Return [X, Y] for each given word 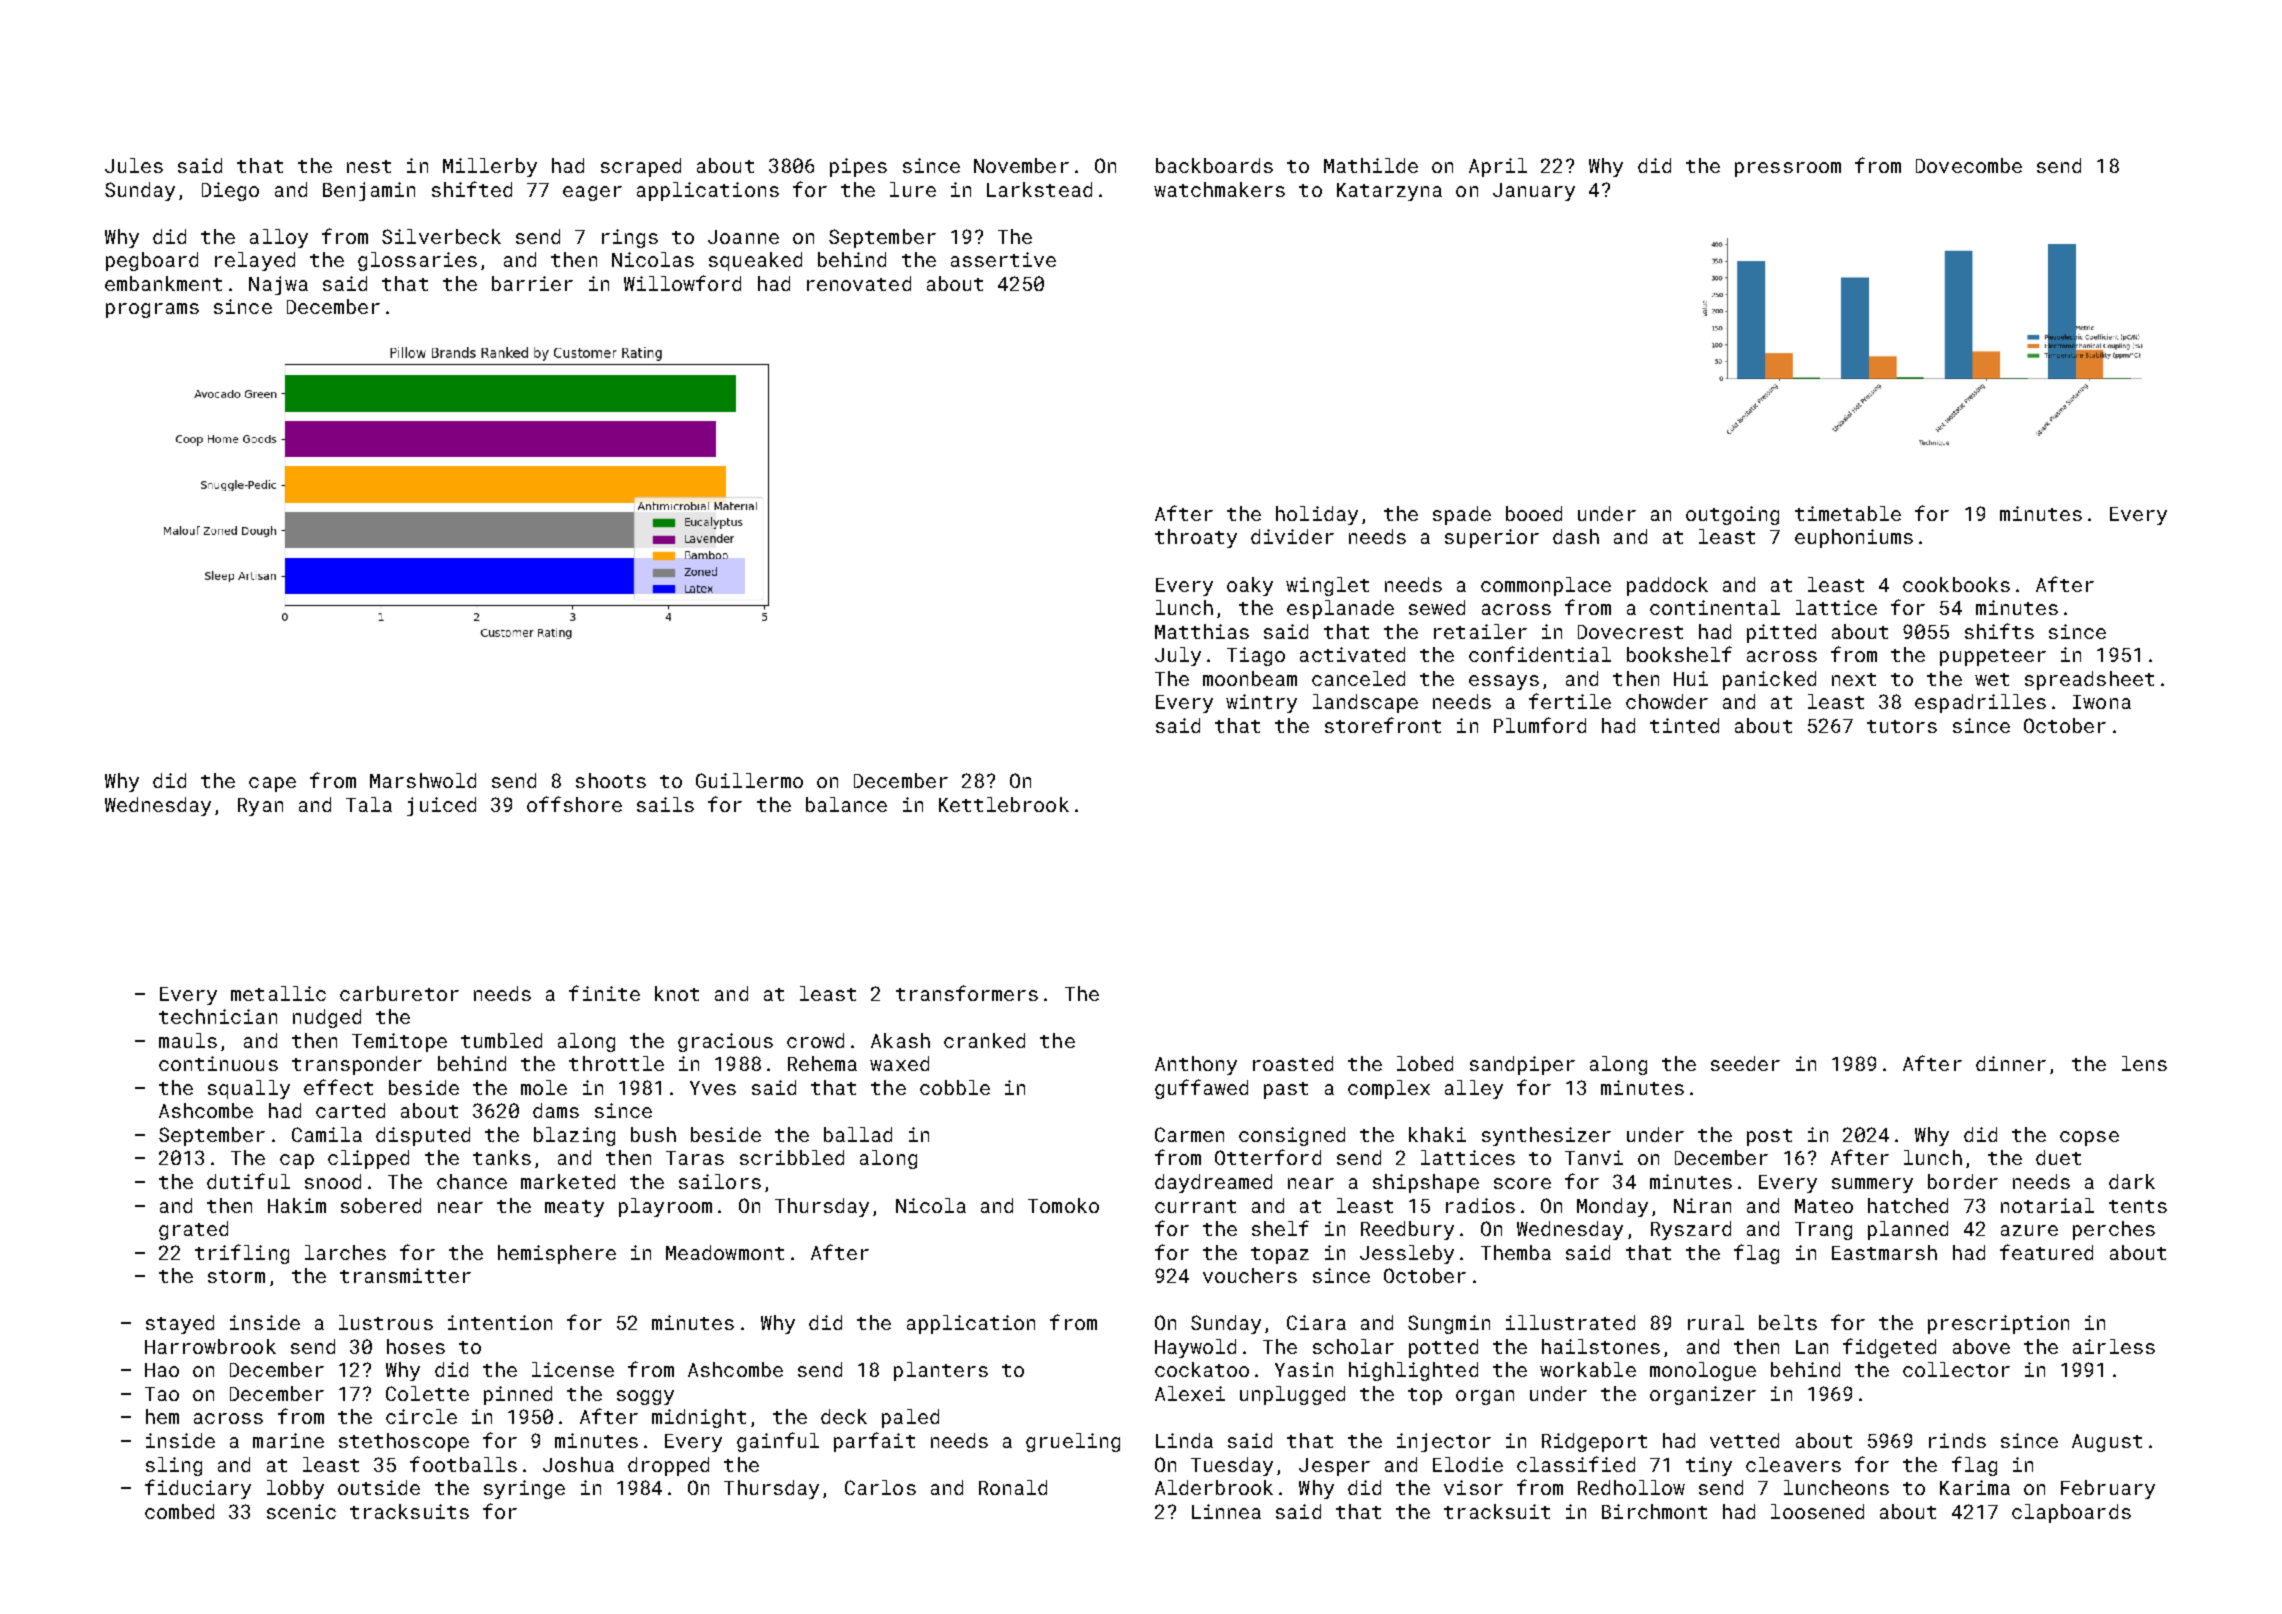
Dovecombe [1969, 165]
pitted [1781, 633]
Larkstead [1039, 189]
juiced [441, 806]
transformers [967, 993]
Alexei [1190, 1393]
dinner [2011, 1063]
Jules [134, 165]
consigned [1292, 1136]
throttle [616, 1063]
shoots [611, 780]
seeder [1745, 1063]
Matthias [1202, 631]
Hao [162, 1370]
